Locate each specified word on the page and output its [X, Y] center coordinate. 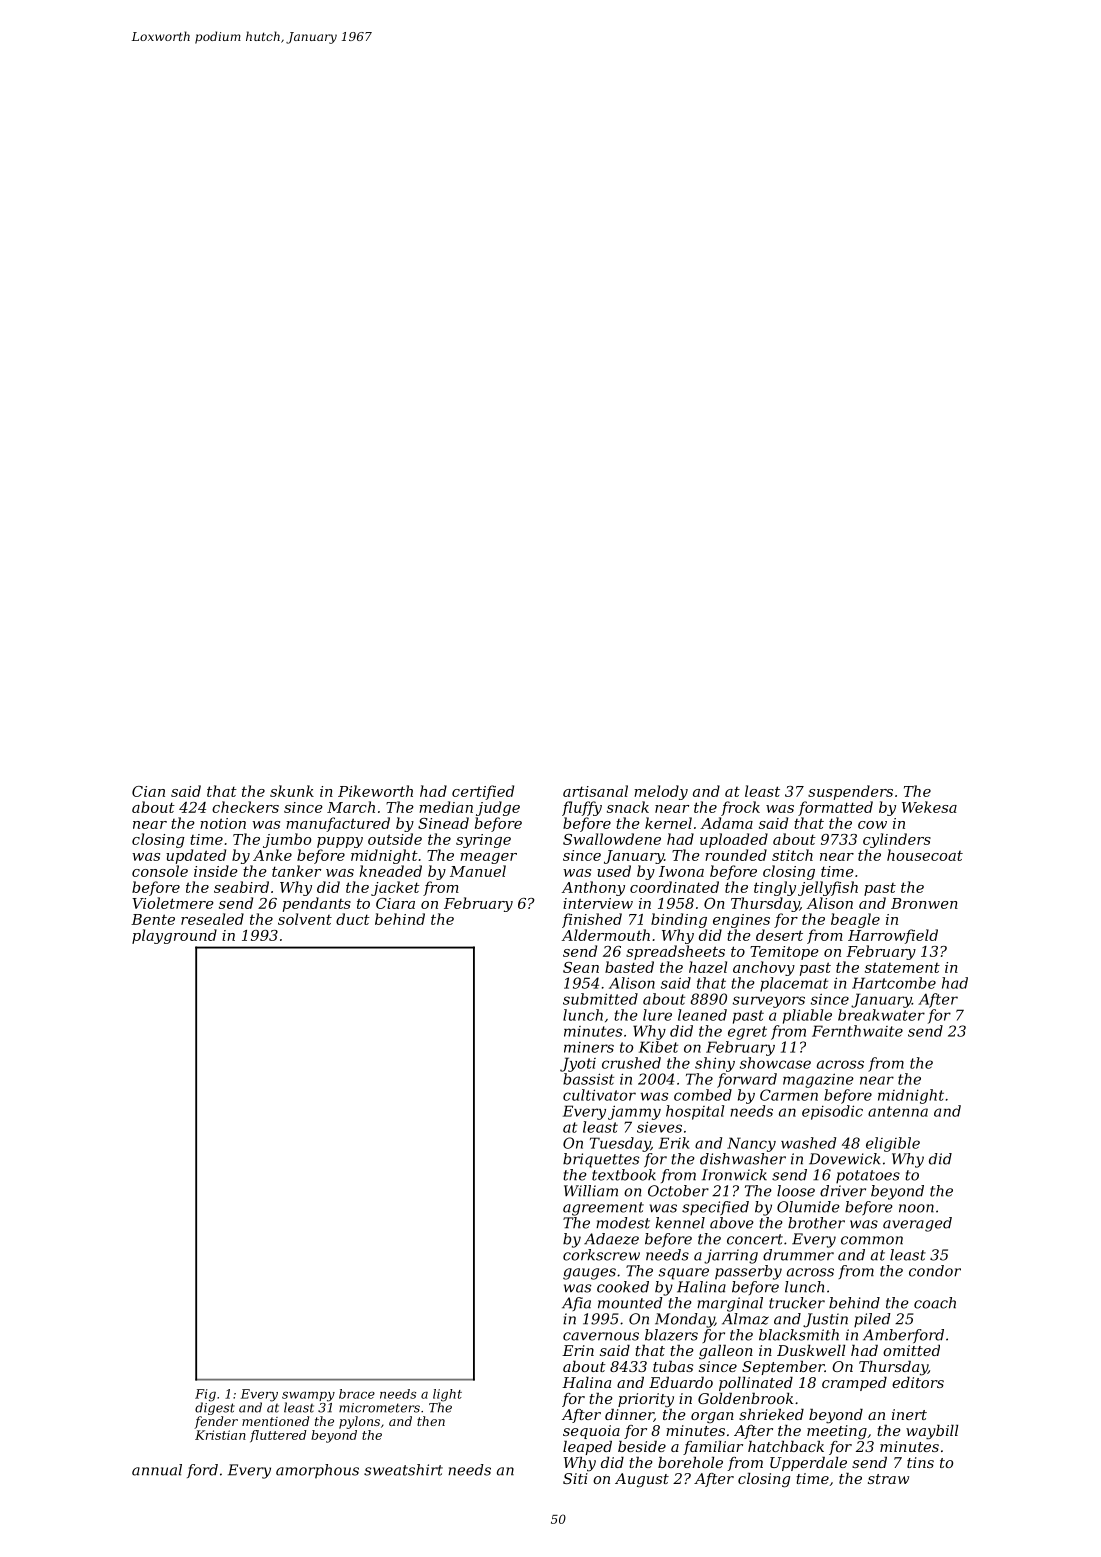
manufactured [338, 824]
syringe [483, 841]
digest [215, 1408]
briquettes [601, 1160]
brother [816, 1223]
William [591, 1191]
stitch [792, 855]
